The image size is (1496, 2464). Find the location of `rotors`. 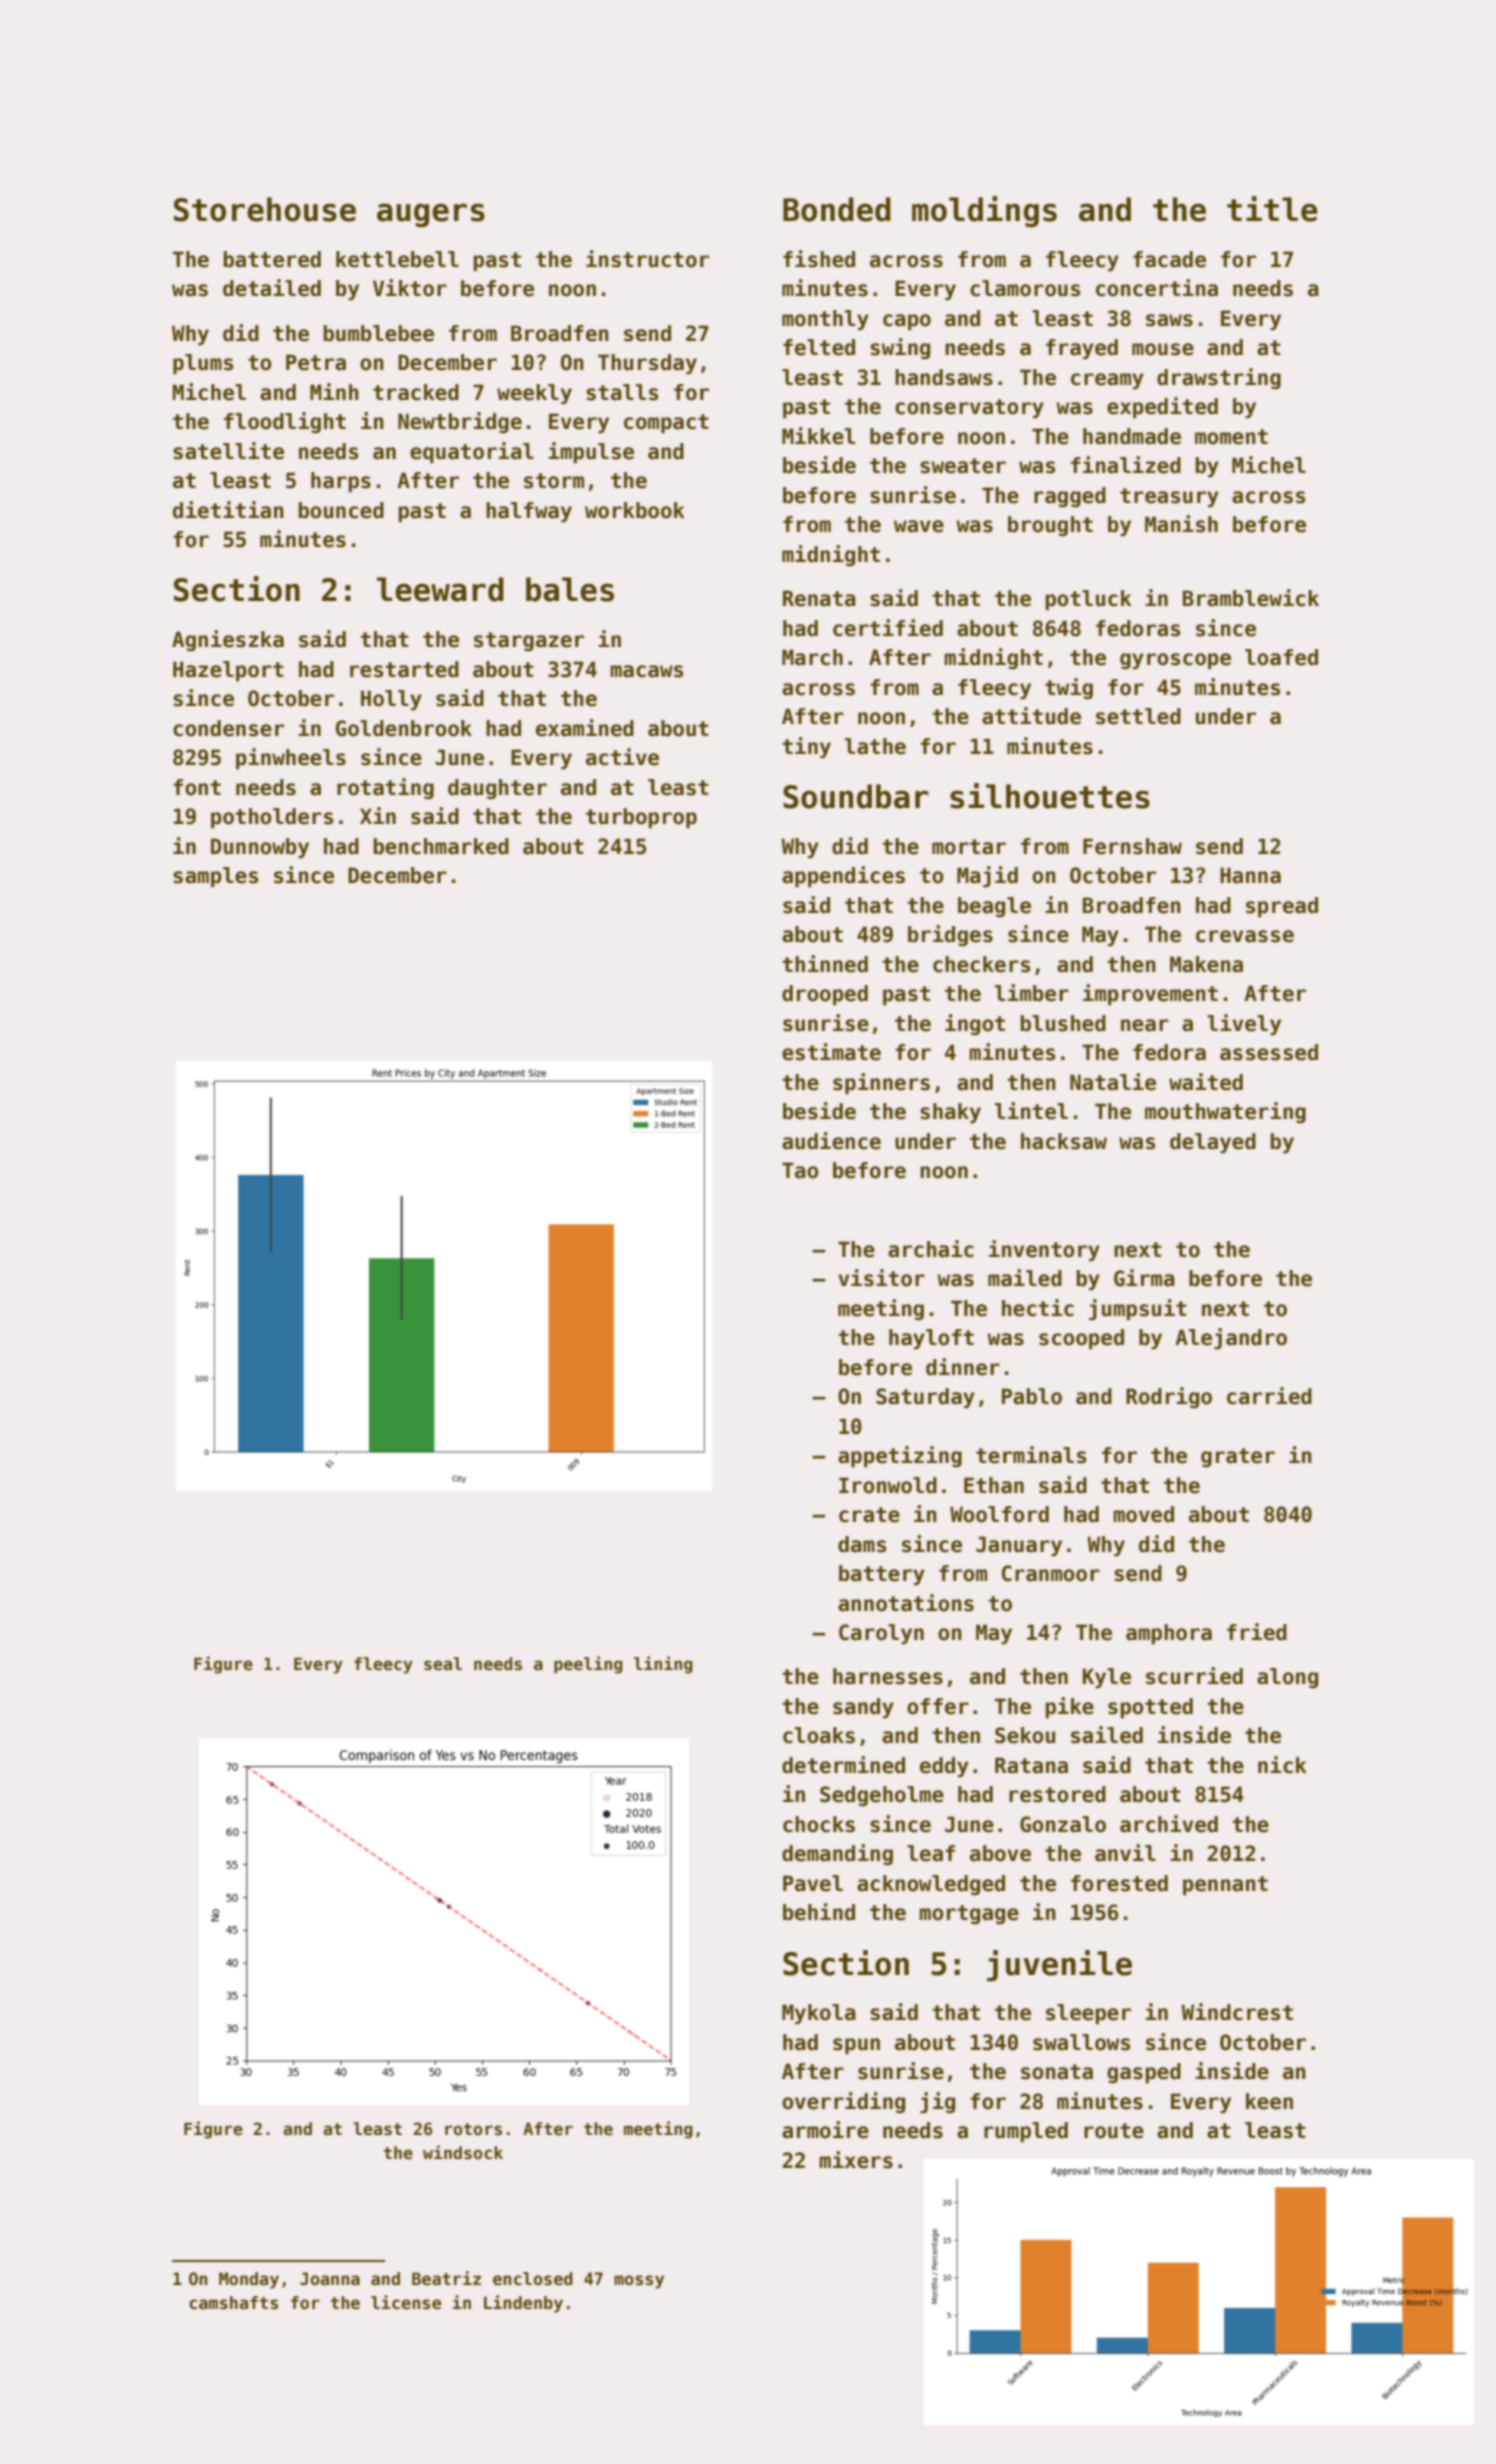

rotors is located at coordinates (473, 2129).
